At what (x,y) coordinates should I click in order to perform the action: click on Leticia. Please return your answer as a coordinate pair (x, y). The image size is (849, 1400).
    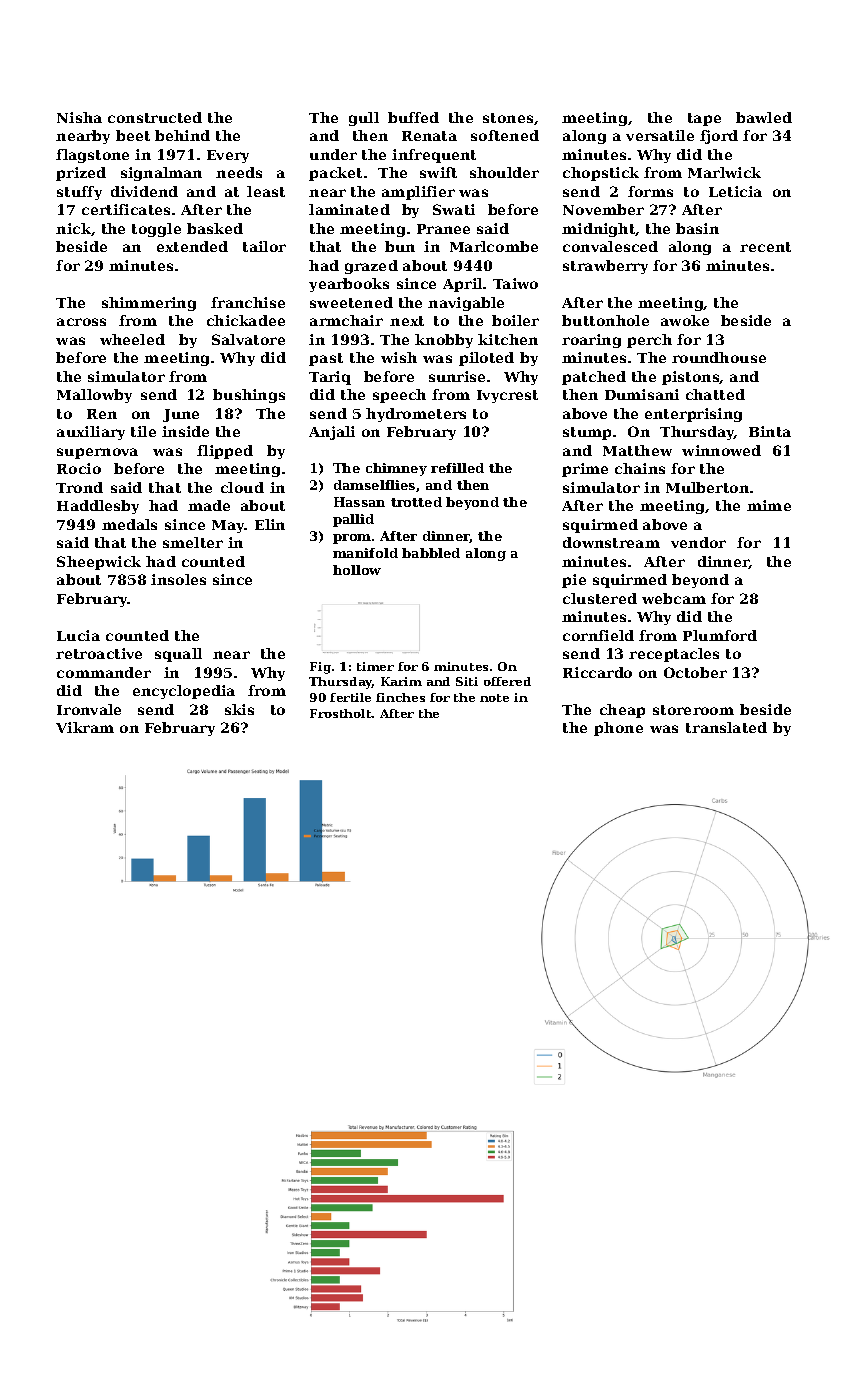
    Looking at the image, I should click on (735, 191).
